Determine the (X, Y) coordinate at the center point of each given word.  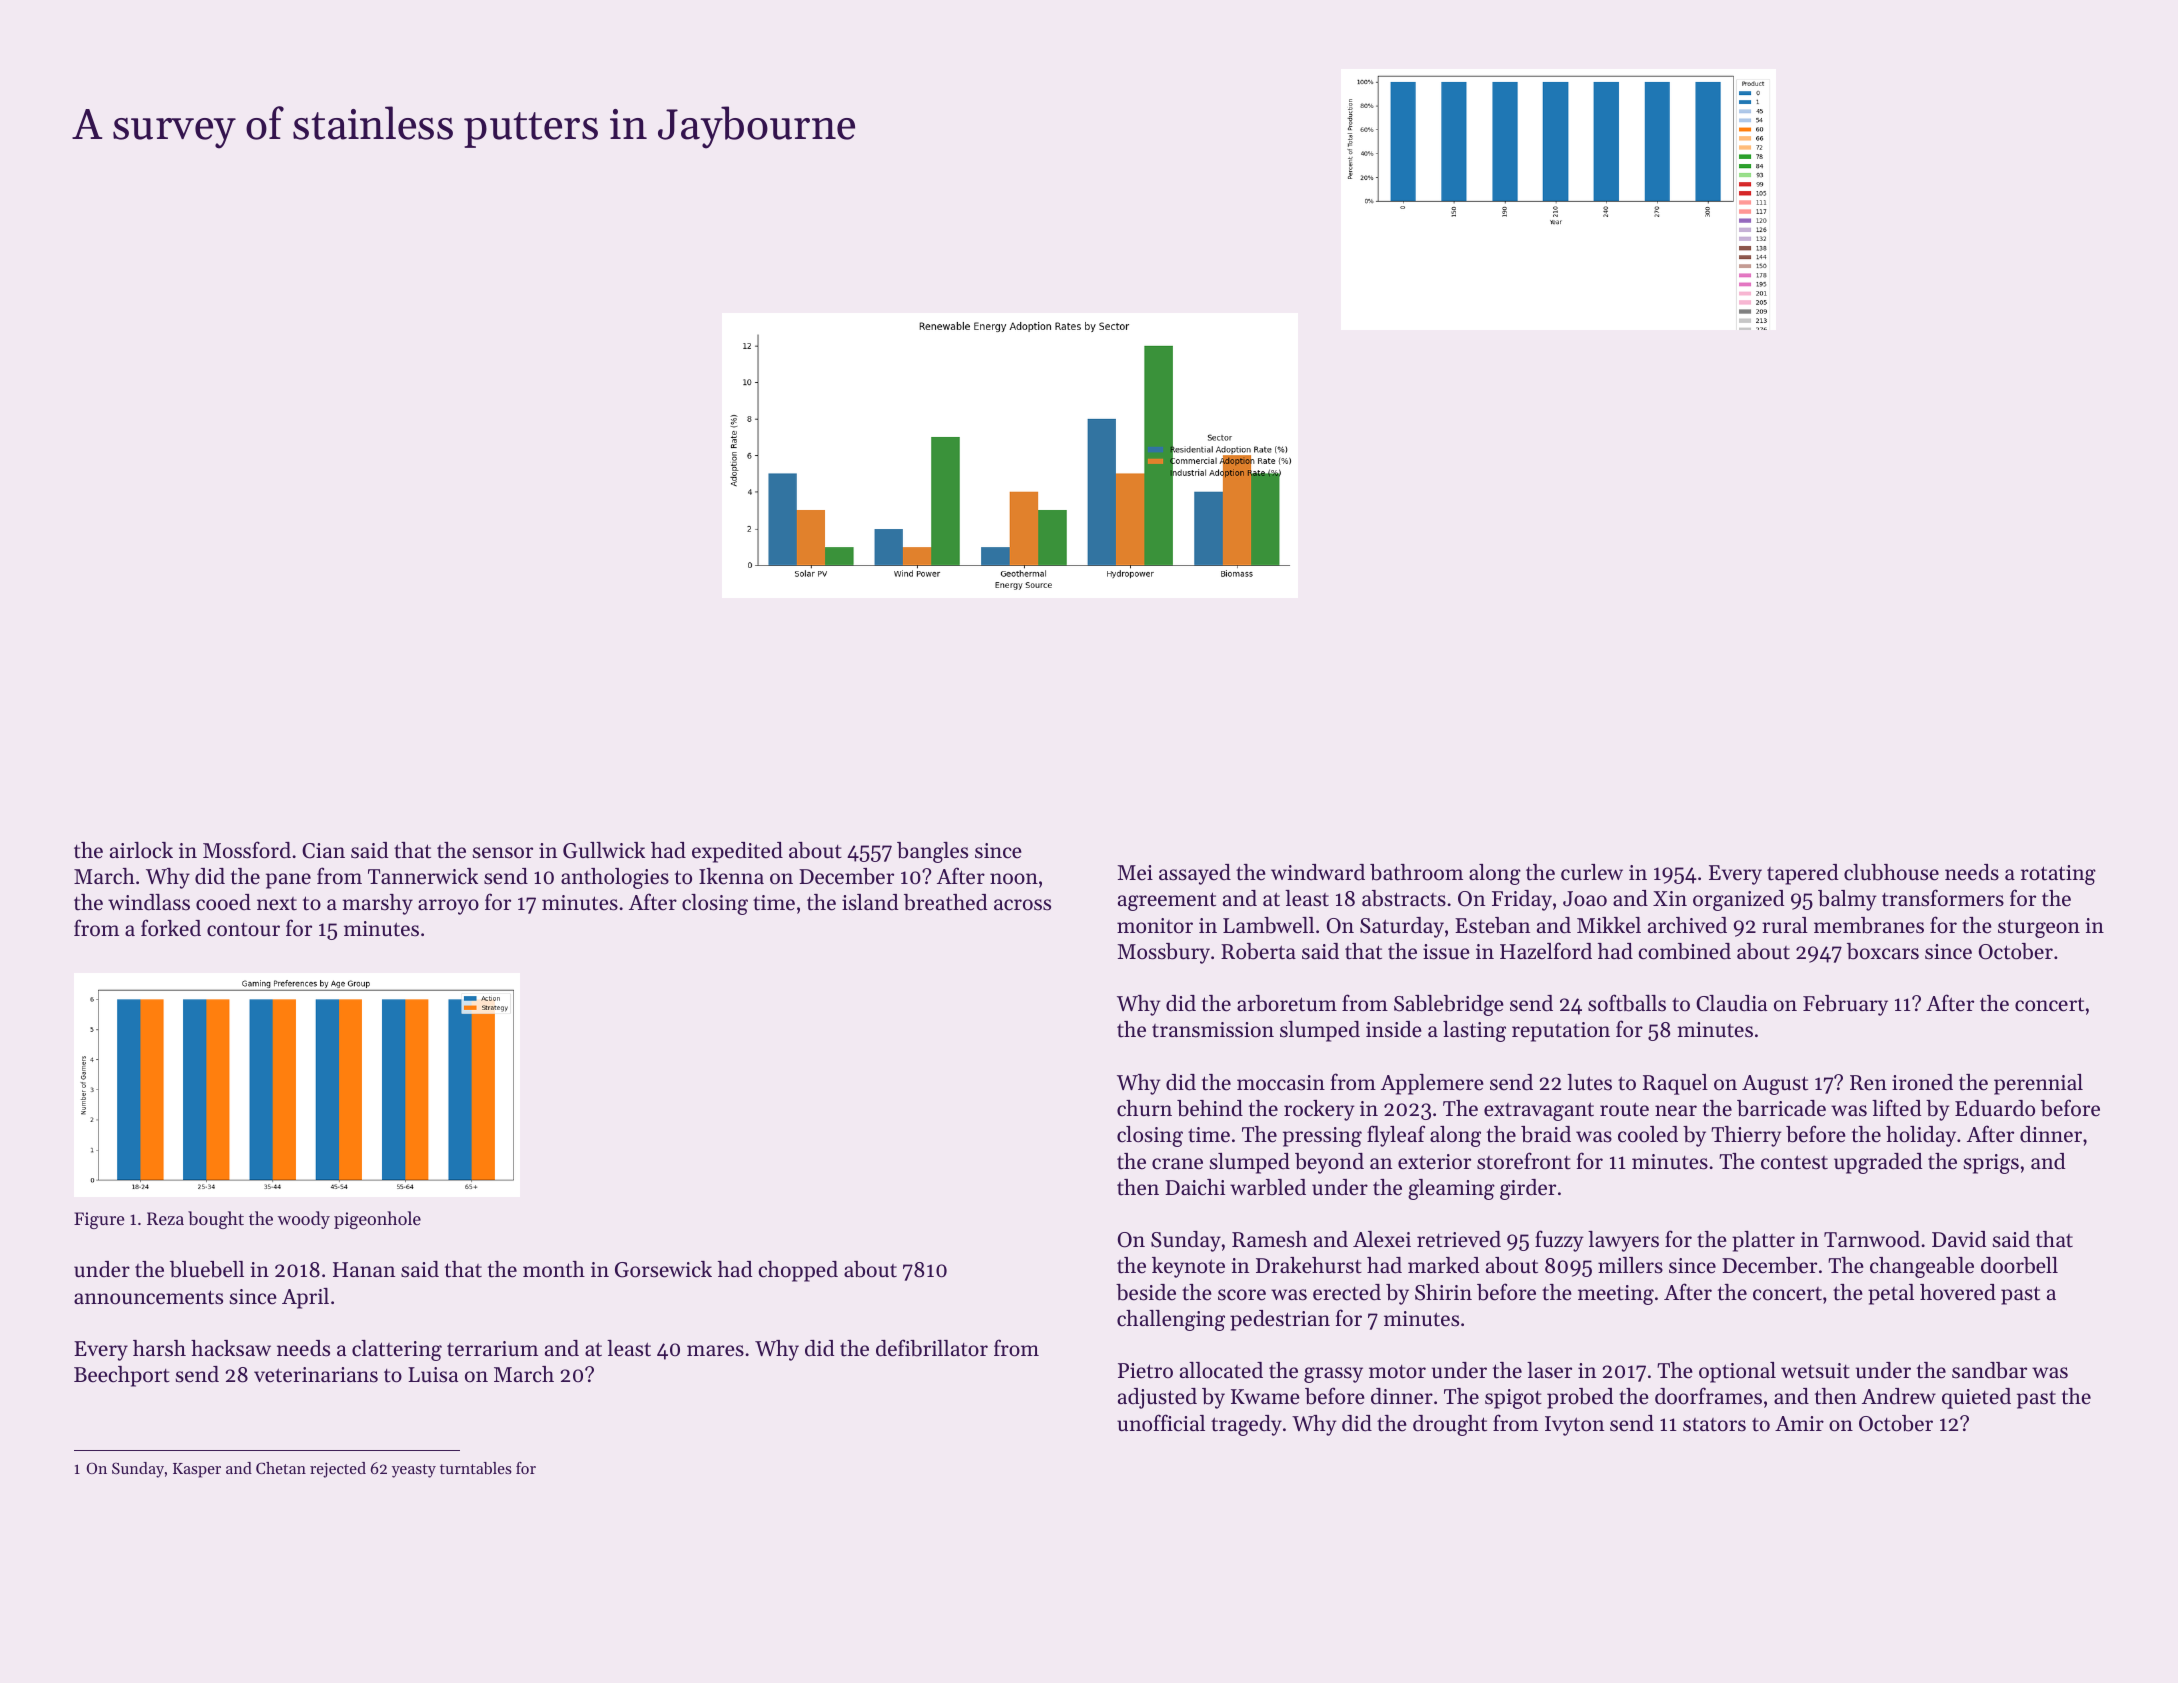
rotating (2058, 875)
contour (243, 930)
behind (1210, 1108)
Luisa (433, 1375)
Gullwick (604, 850)
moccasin (1281, 1083)
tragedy (1246, 1425)
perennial (2038, 1084)
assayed (1195, 874)
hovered (1958, 1292)
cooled (1648, 1134)
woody (304, 1220)
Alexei (1382, 1239)
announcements (148, 1297)
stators (1714, 1425)
